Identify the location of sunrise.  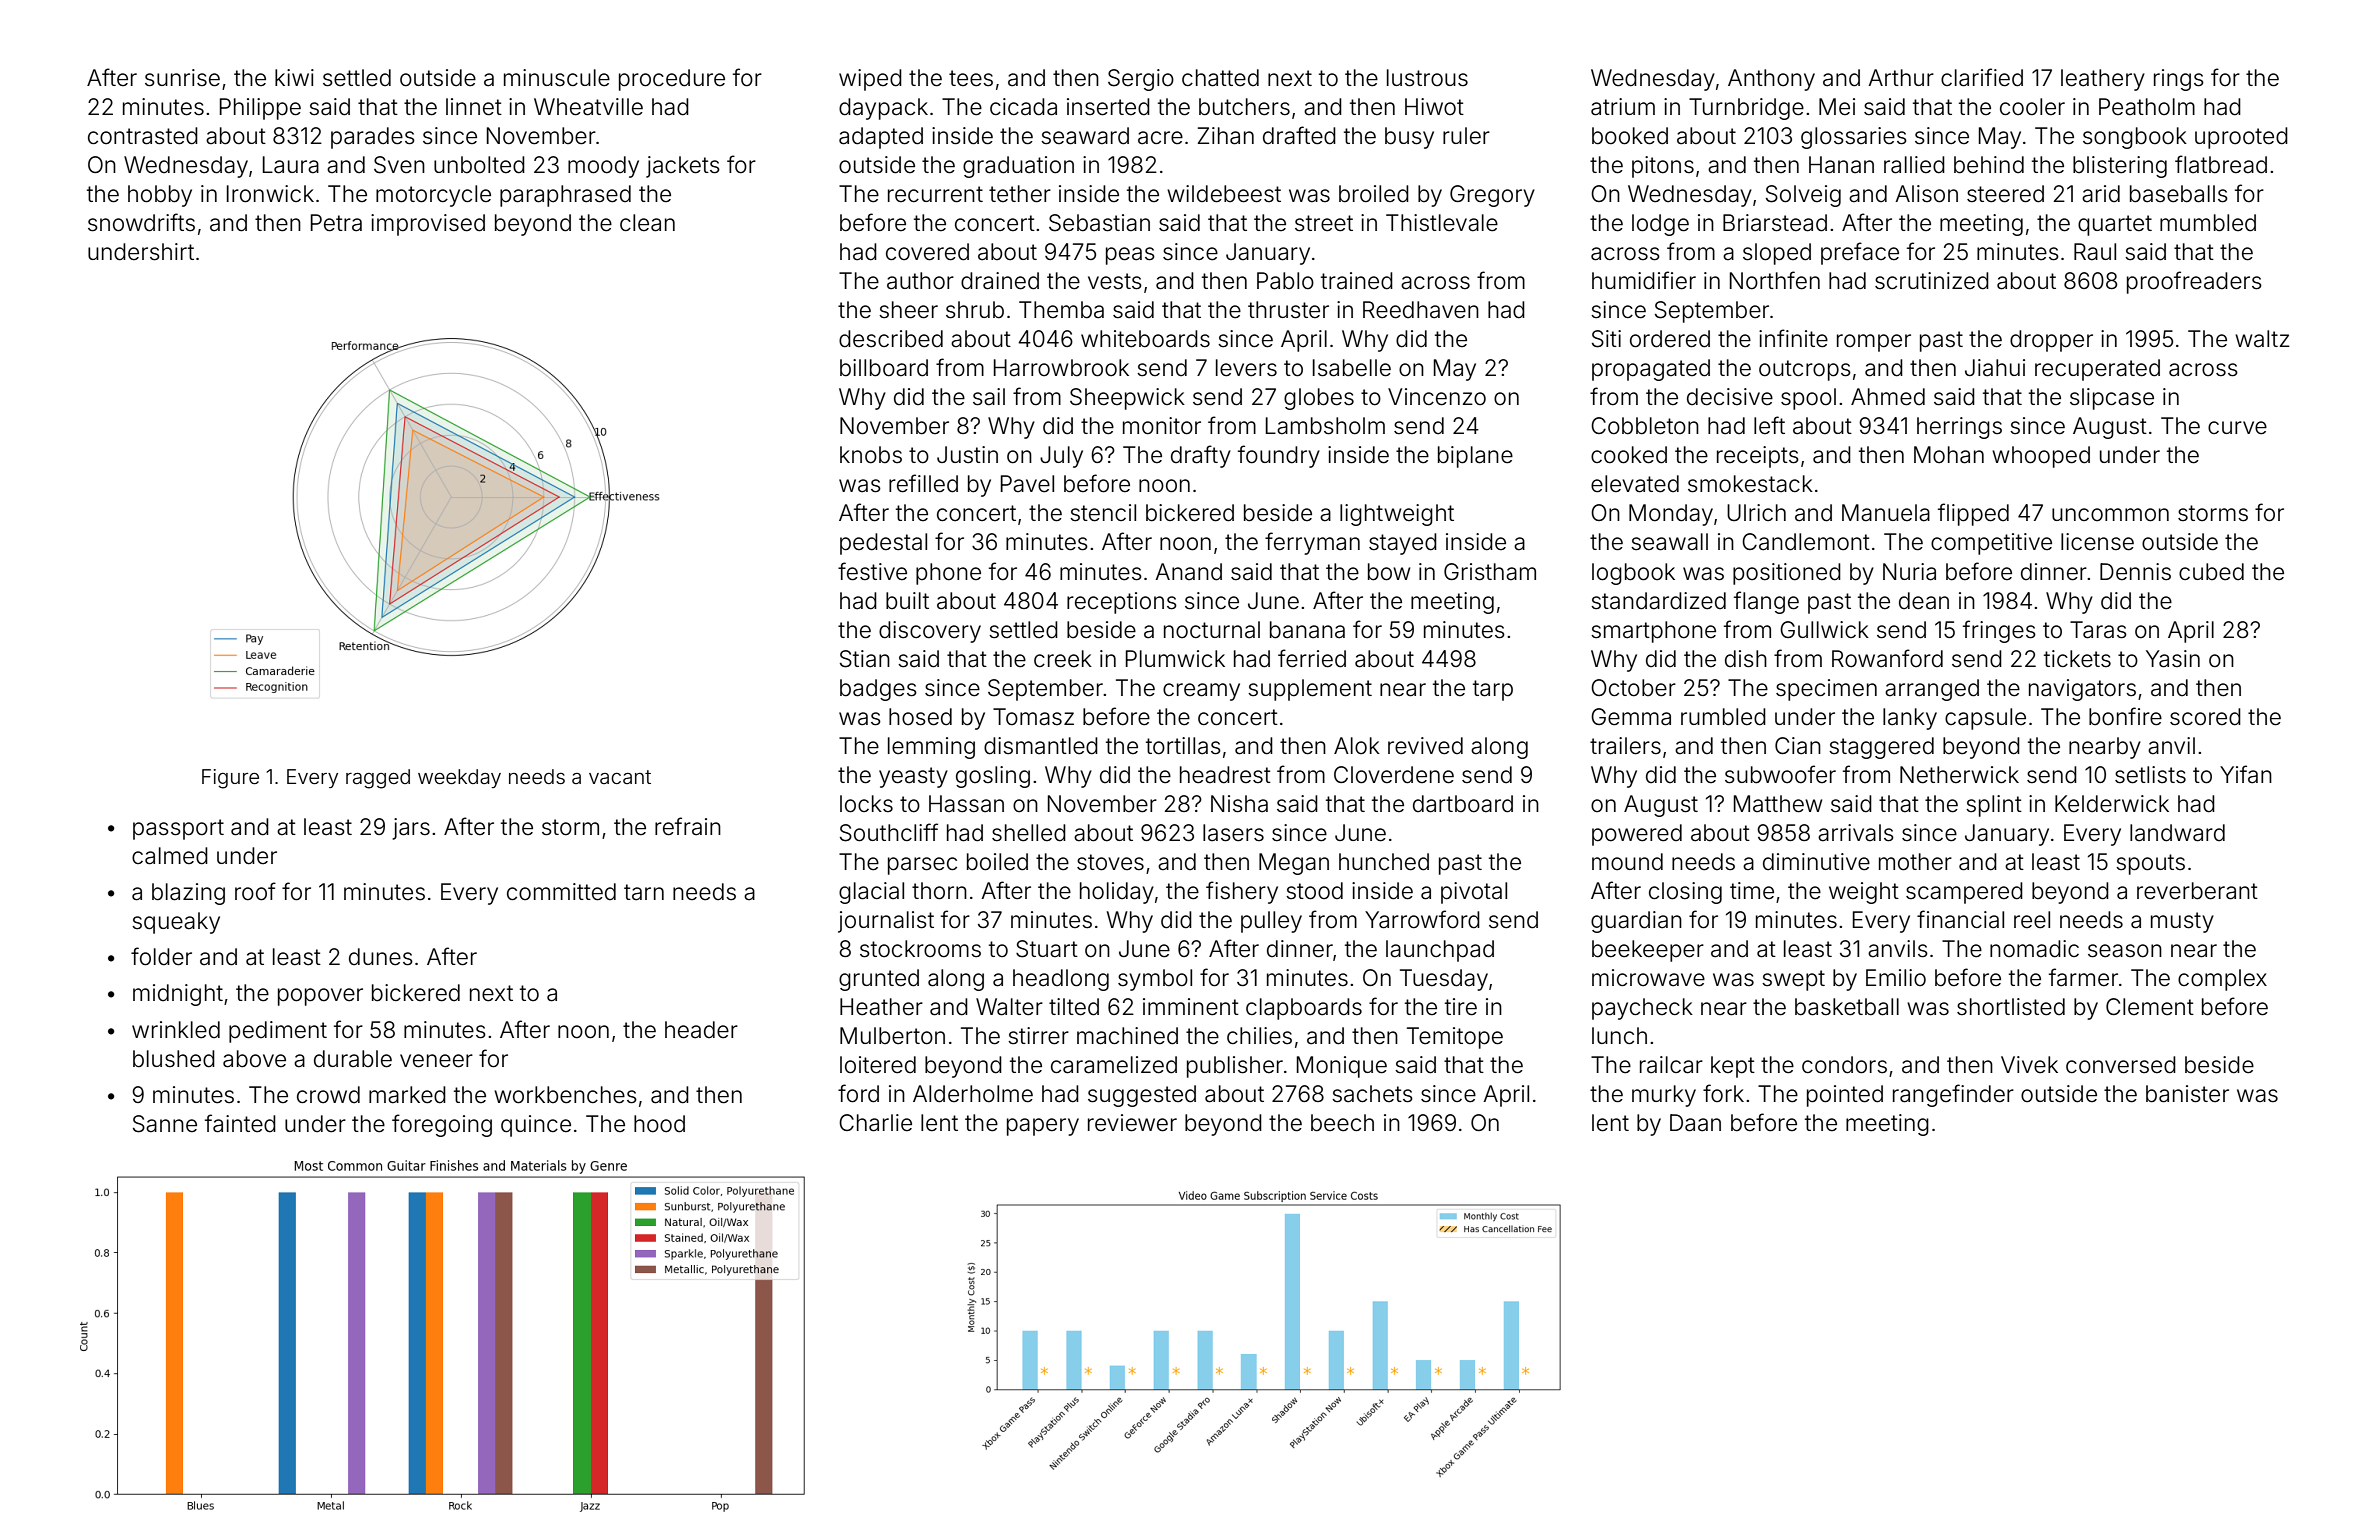
(182, 78).
